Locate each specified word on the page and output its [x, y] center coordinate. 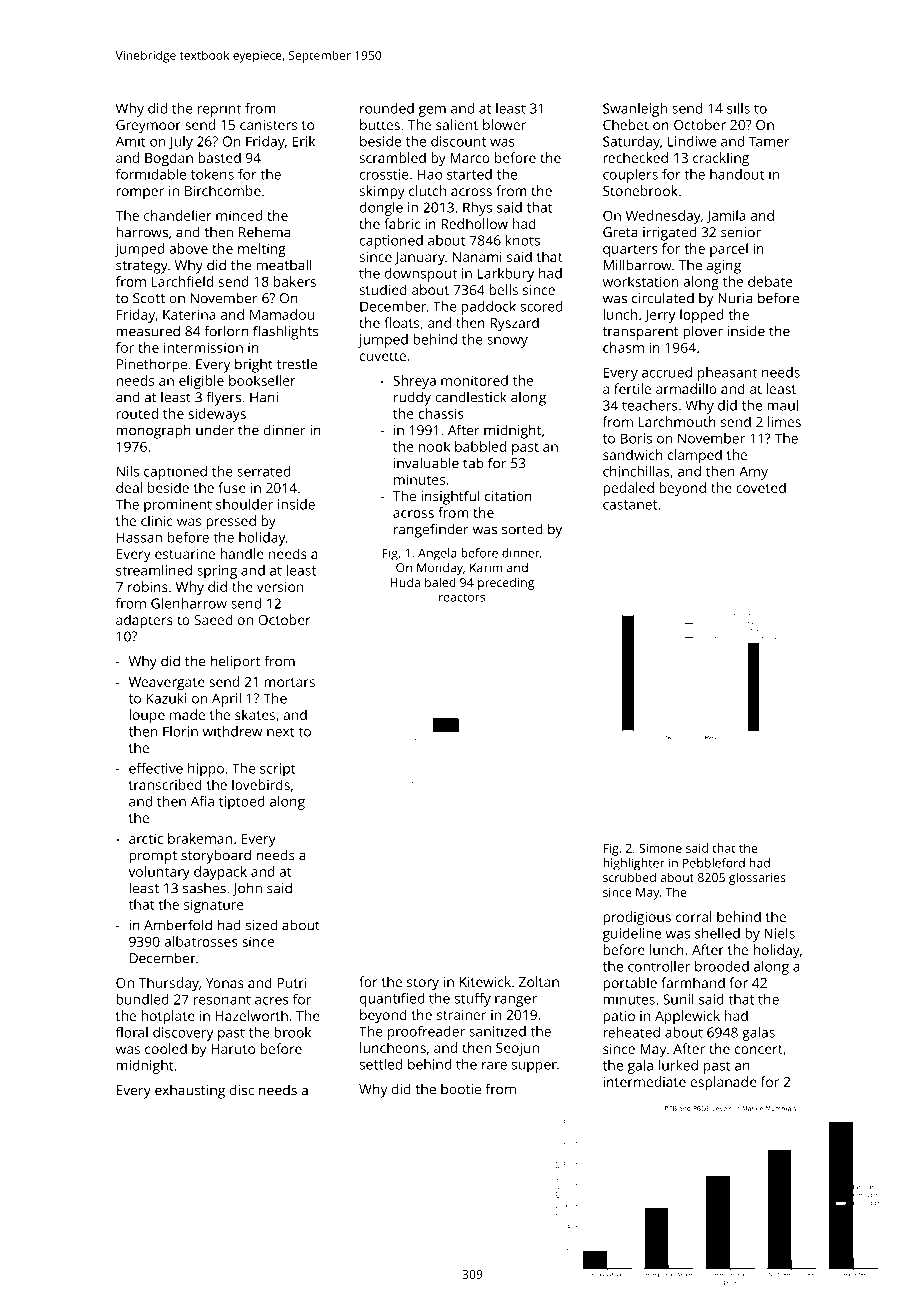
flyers [223, 398]
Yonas [225, 983]
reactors [462, 597]
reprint [219, 110]
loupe [147, 716]
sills [738, 108]
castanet [630, 505]
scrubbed [629, 877]
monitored [474, 380]
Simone [660, 848]
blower [504, 124]
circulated [663, 298]
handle [242, 553]
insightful [450, 497]
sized [261, 925]
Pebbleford [714, 863]
